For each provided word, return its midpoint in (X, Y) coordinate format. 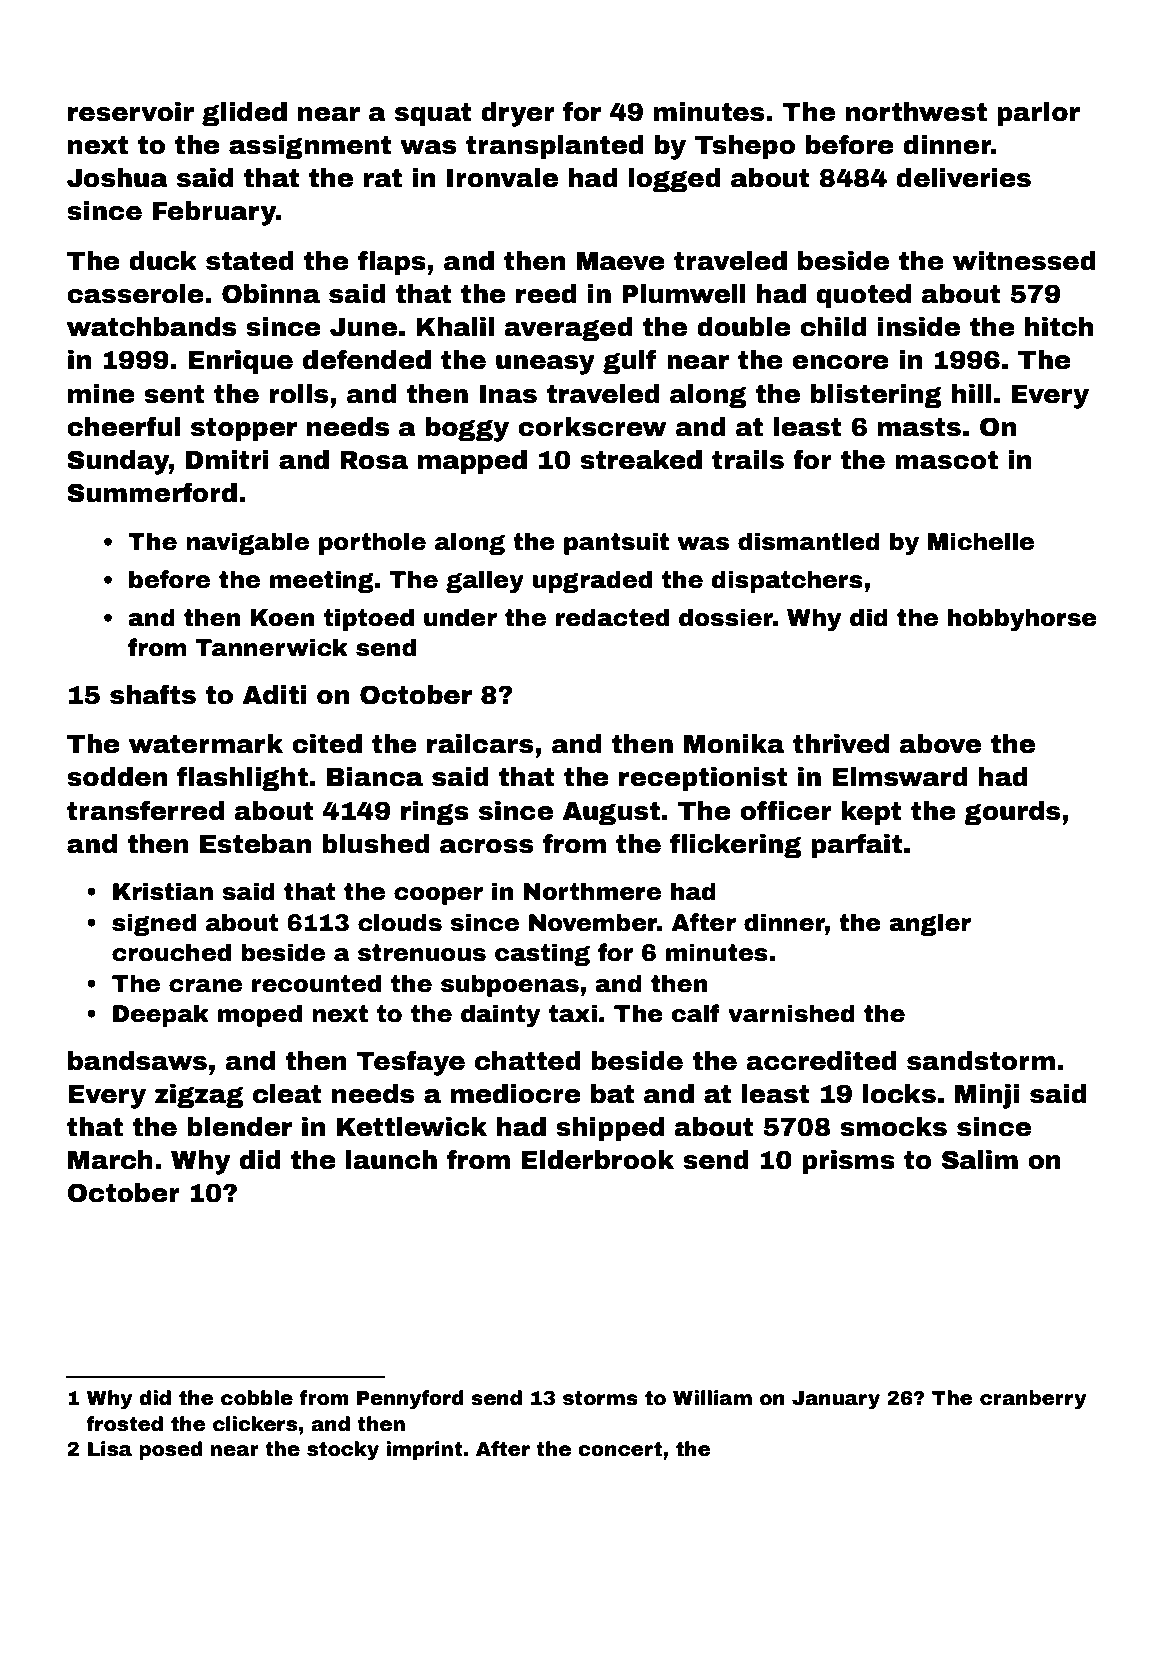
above (940, 744)
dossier (726, 617)
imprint (424, 1450)
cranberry (1033, 1400)
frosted (124, 1424)
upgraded (592, 581)
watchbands (151, 327)
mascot (946, 460)
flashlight (242, 779)
